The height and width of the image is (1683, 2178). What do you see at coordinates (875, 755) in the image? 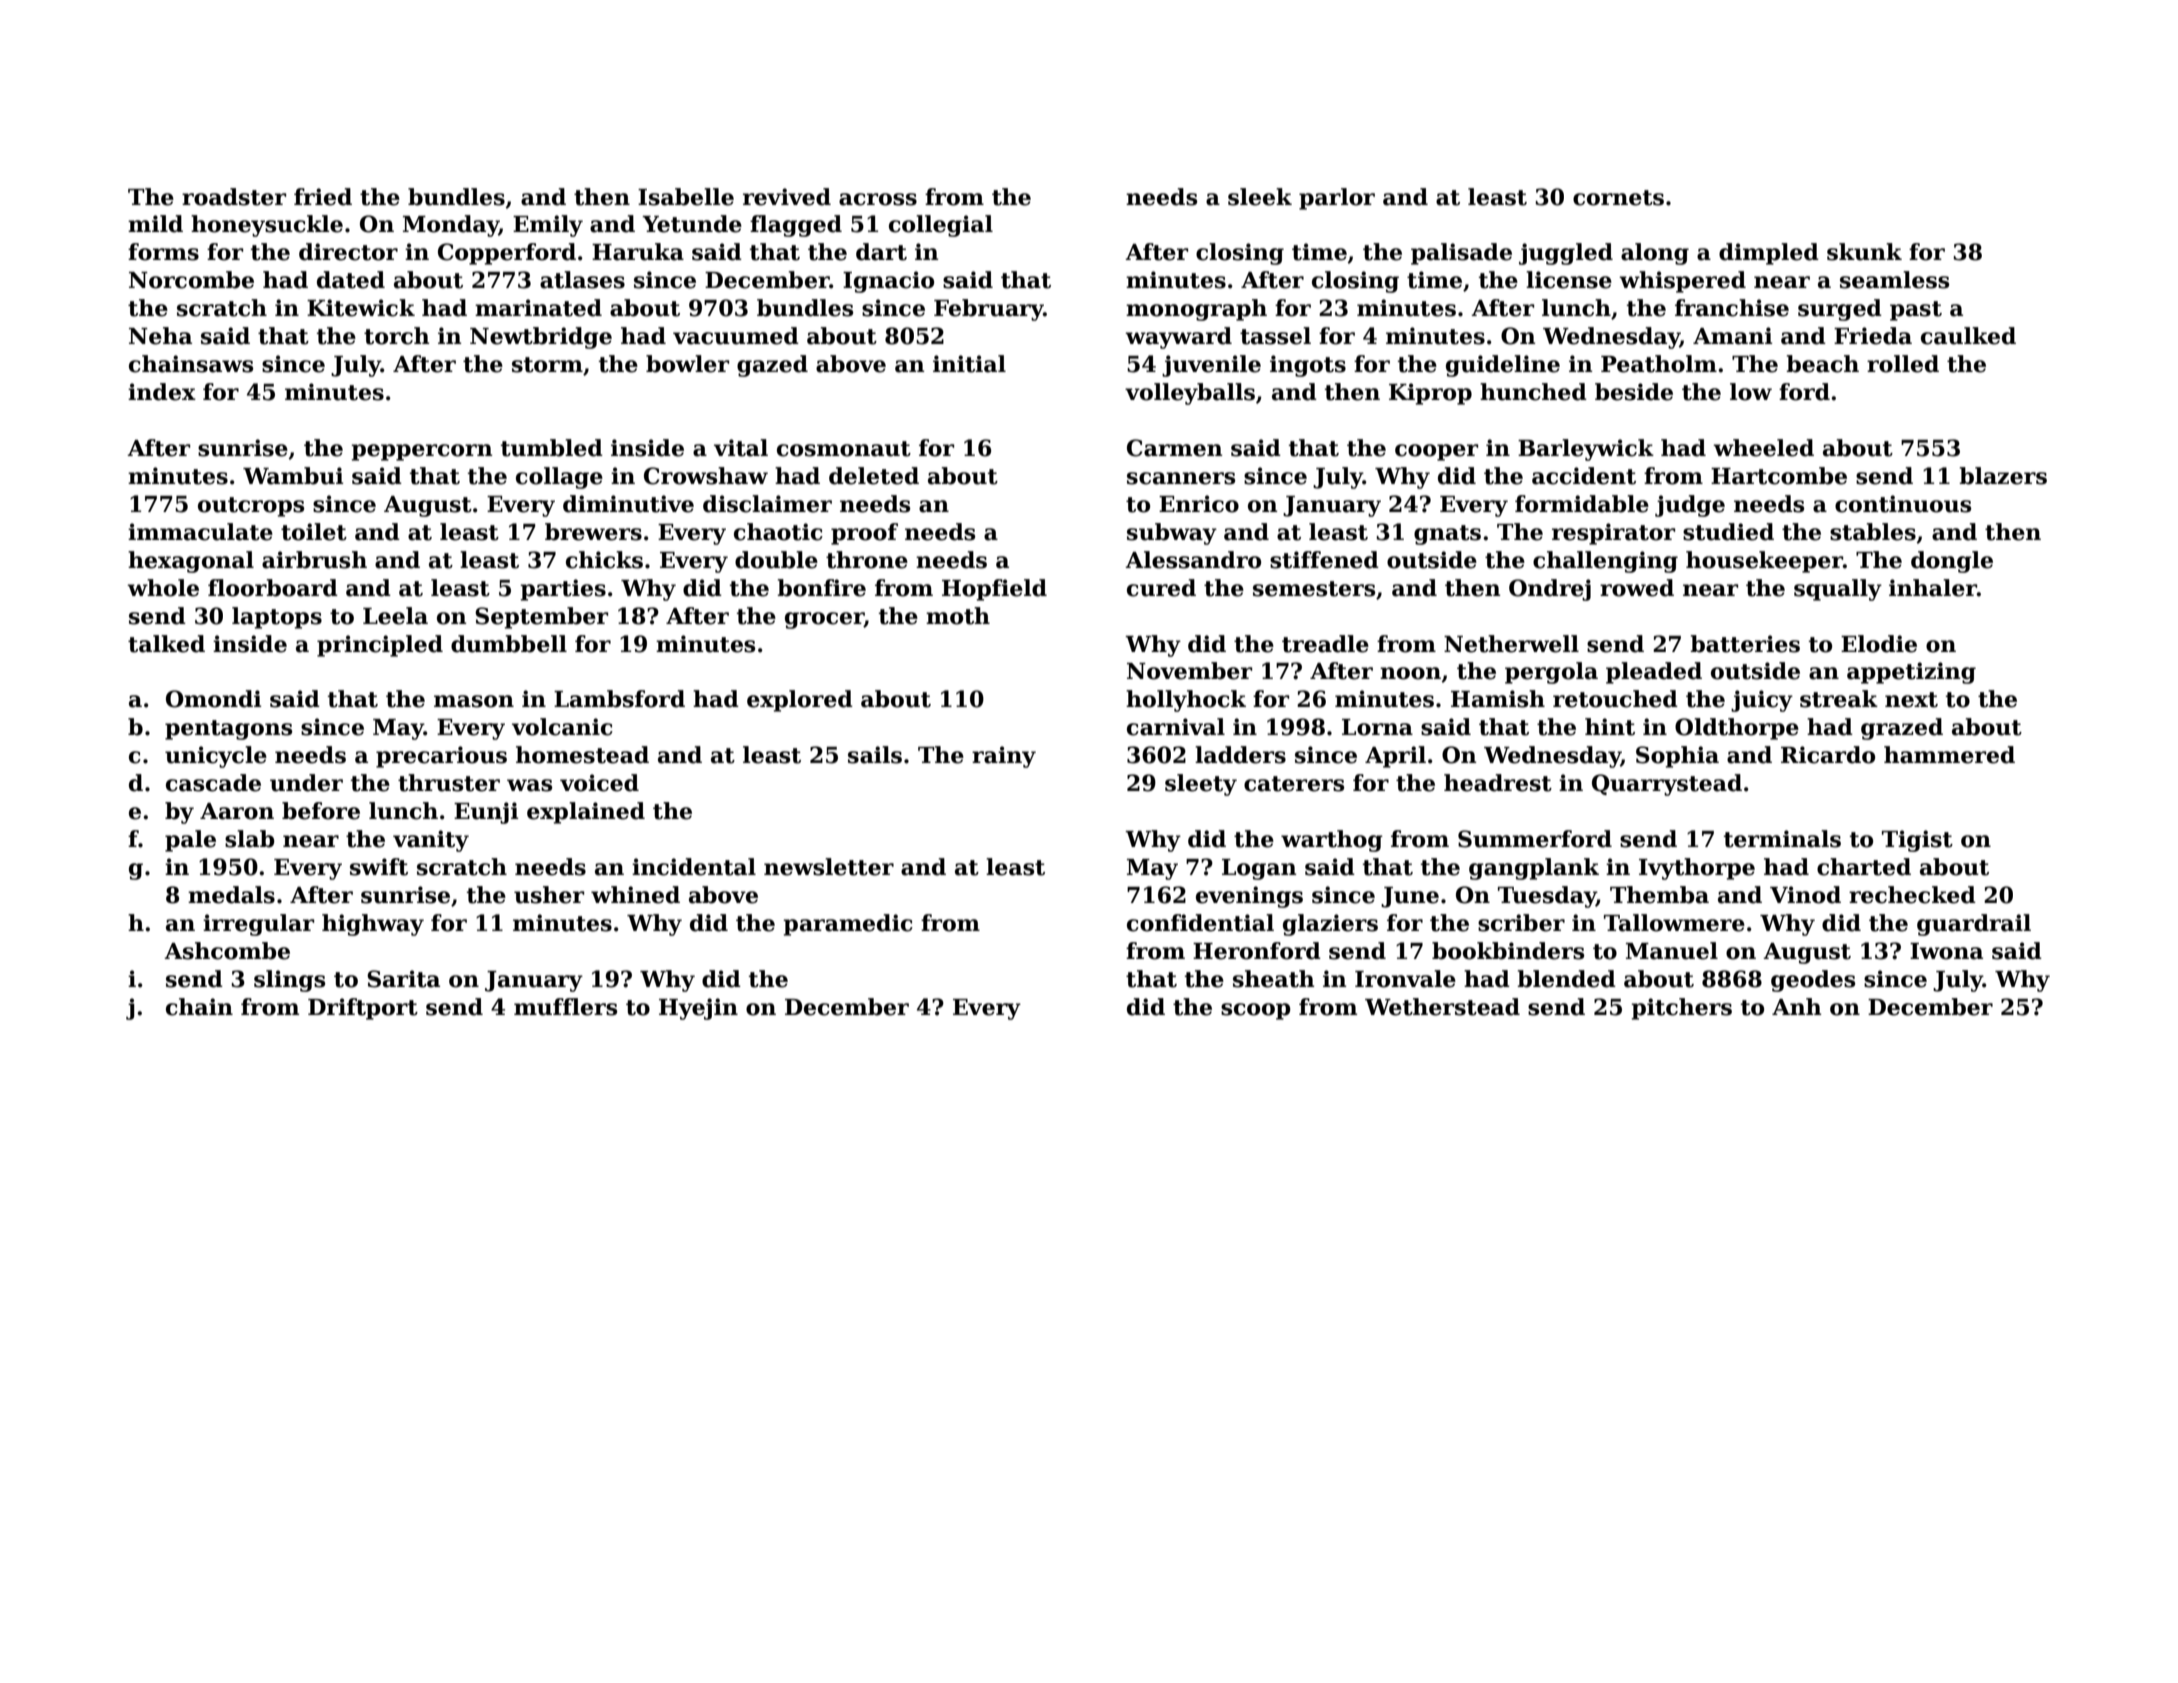
I see `sails` at bounding box center [875, 755].
